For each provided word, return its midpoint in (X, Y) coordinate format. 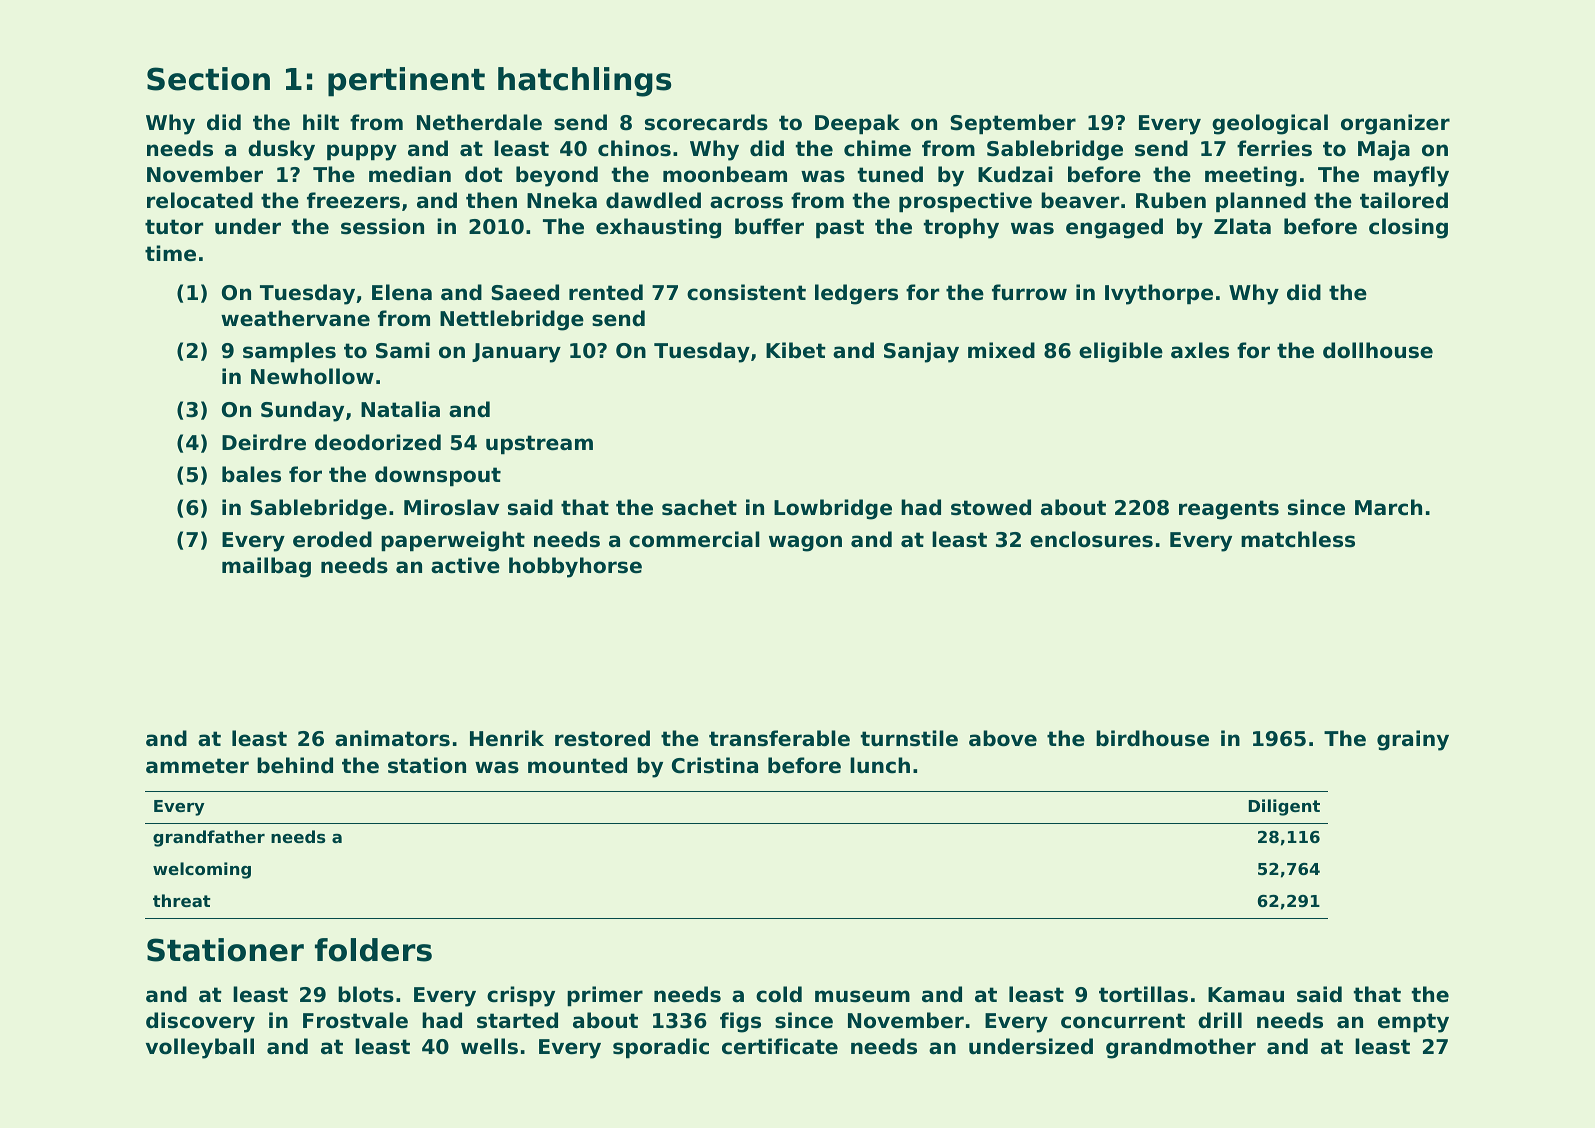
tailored (1404, 200)
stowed (991, 507)
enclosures (1091, 539)
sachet (699, 507)
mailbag (266, 567)
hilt (321, 122)
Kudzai (1015, 174)
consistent (746, 292)
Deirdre (264, 442)
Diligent (1284, 807)
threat (182, 900)
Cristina (715, 765)
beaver (1080, 200)
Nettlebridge (512, 320)
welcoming (202, 870)
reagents (1229, 510)
